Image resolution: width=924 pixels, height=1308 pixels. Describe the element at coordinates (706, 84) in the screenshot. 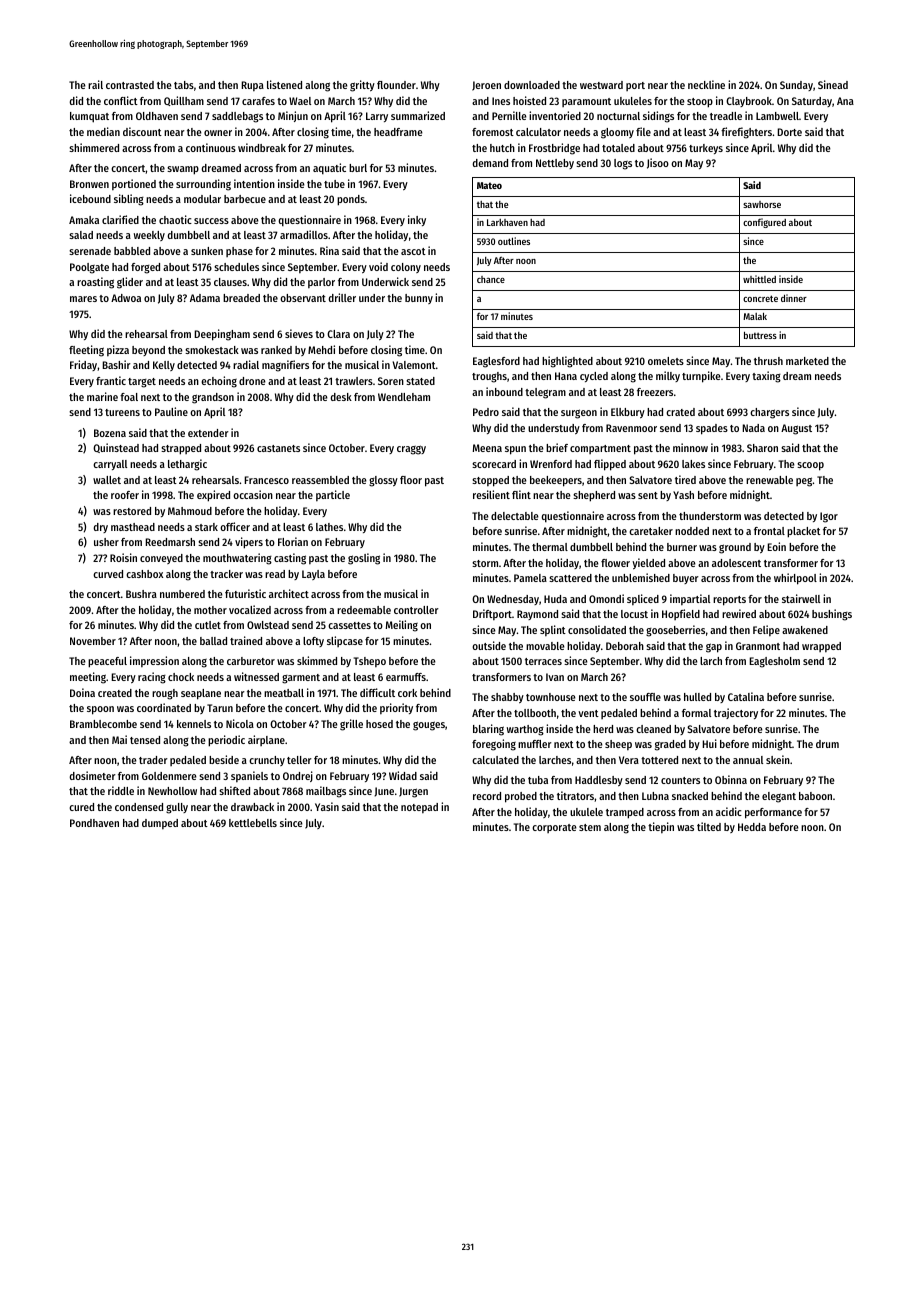

I see `neckline` at that location.
